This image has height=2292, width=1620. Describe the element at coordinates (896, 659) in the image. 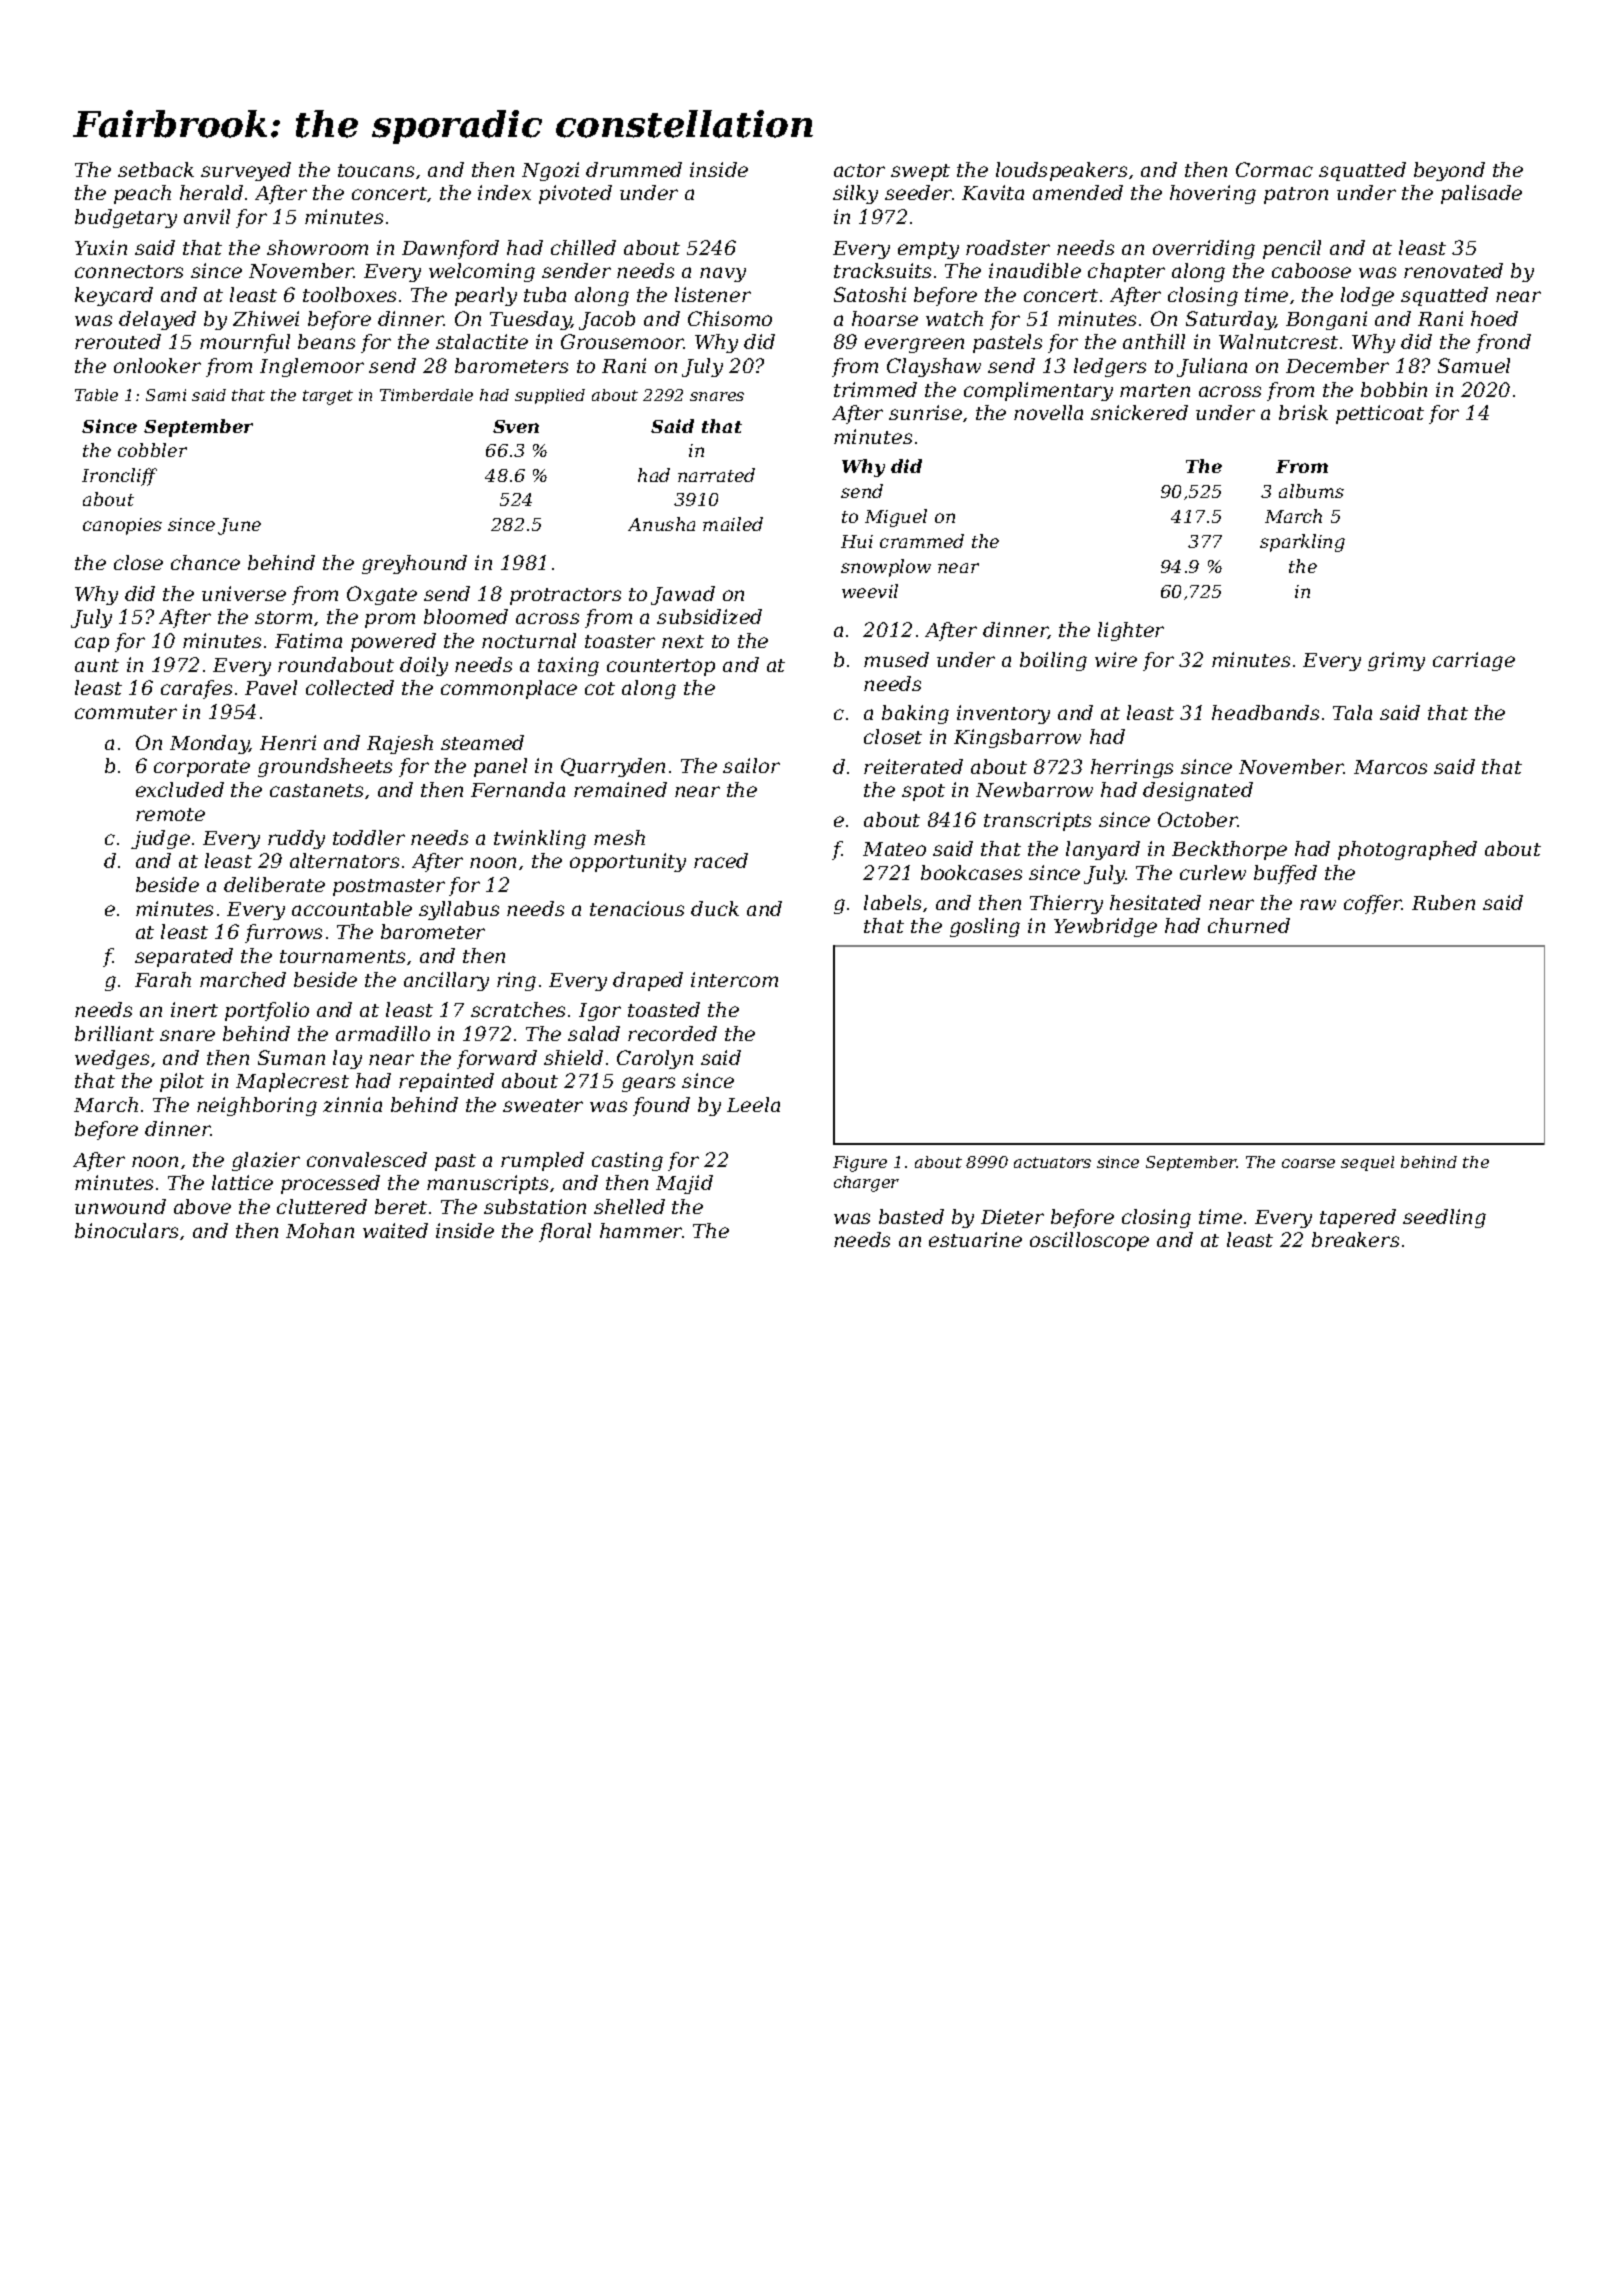

I see `mused` at that location.
